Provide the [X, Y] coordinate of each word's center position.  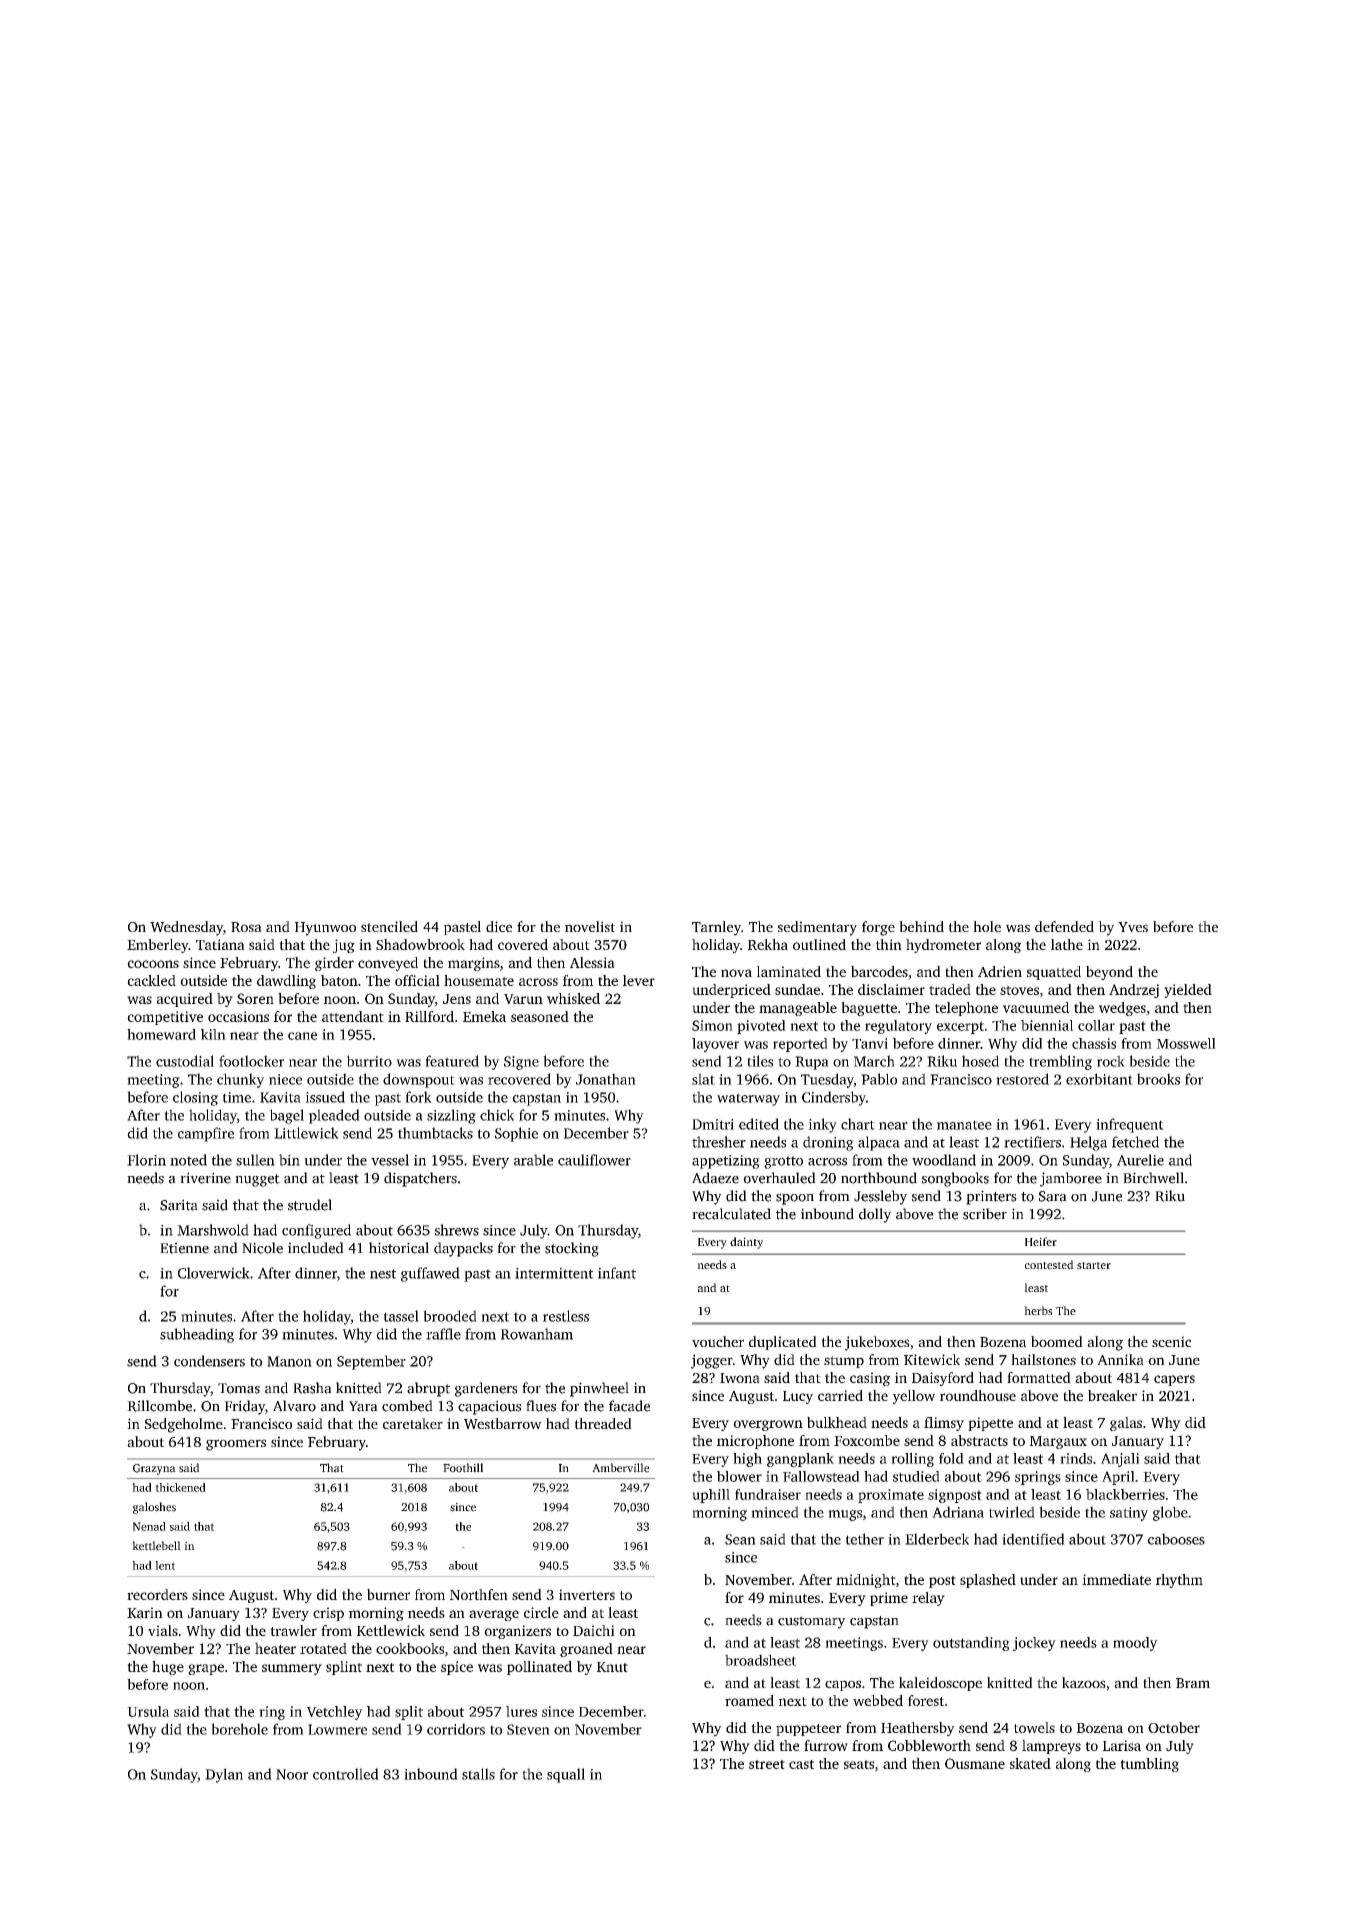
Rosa [246, 927]
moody [1135, 1644]
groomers [236, 1445]
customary [812, 1622]
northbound [879, 1178]
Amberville [620, 1468]
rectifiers [1032, 1142]
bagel [286, 1116]
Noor [292, 1774]
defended [1064, 926]
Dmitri [713, 1124]
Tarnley [716, 928]
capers [1174, 1380]
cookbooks [410, 1648]
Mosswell [1186, 1043]
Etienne [184, 1248]
